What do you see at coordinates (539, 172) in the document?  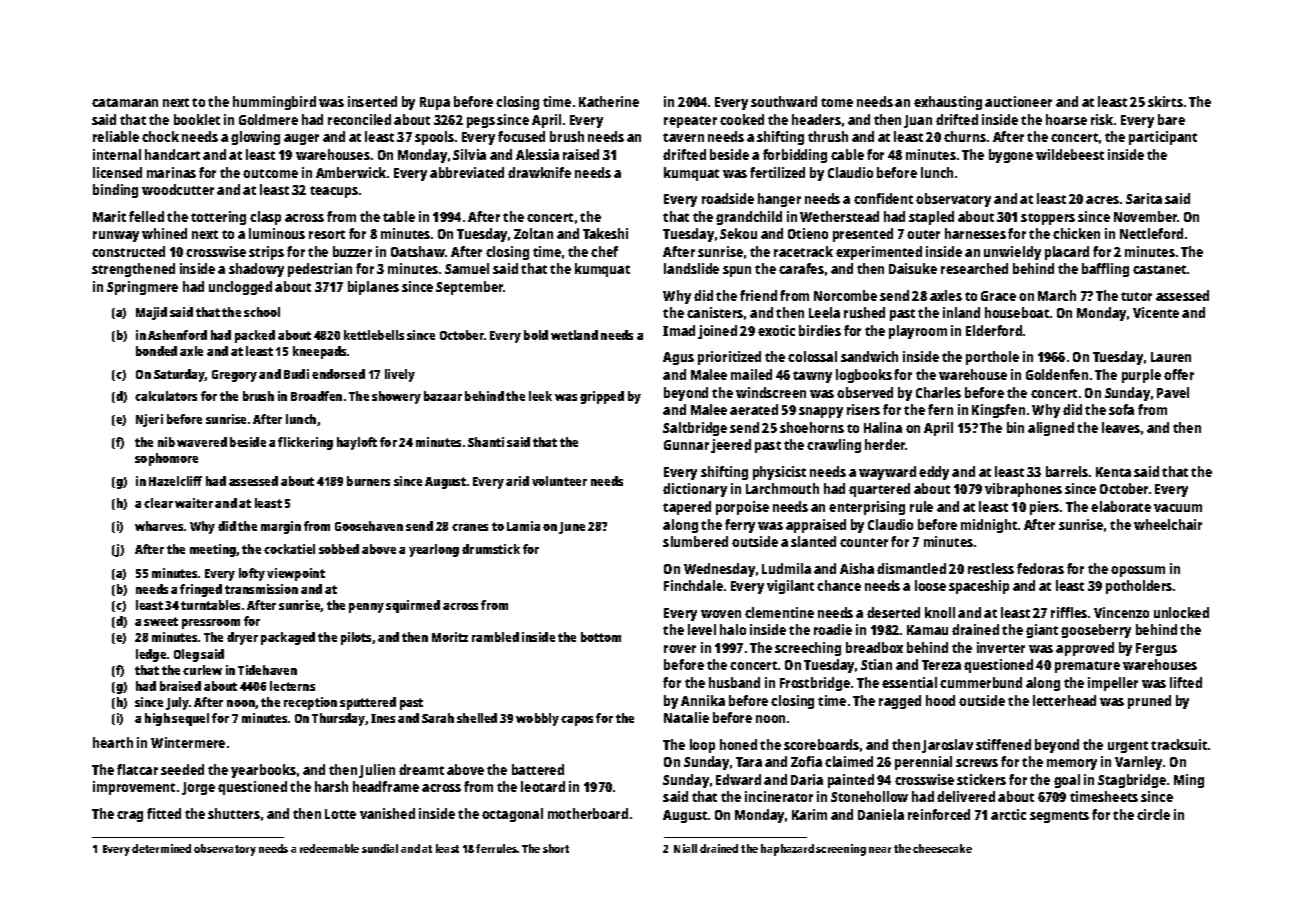 I see `drawknife` at bounding box center [539, 172].
